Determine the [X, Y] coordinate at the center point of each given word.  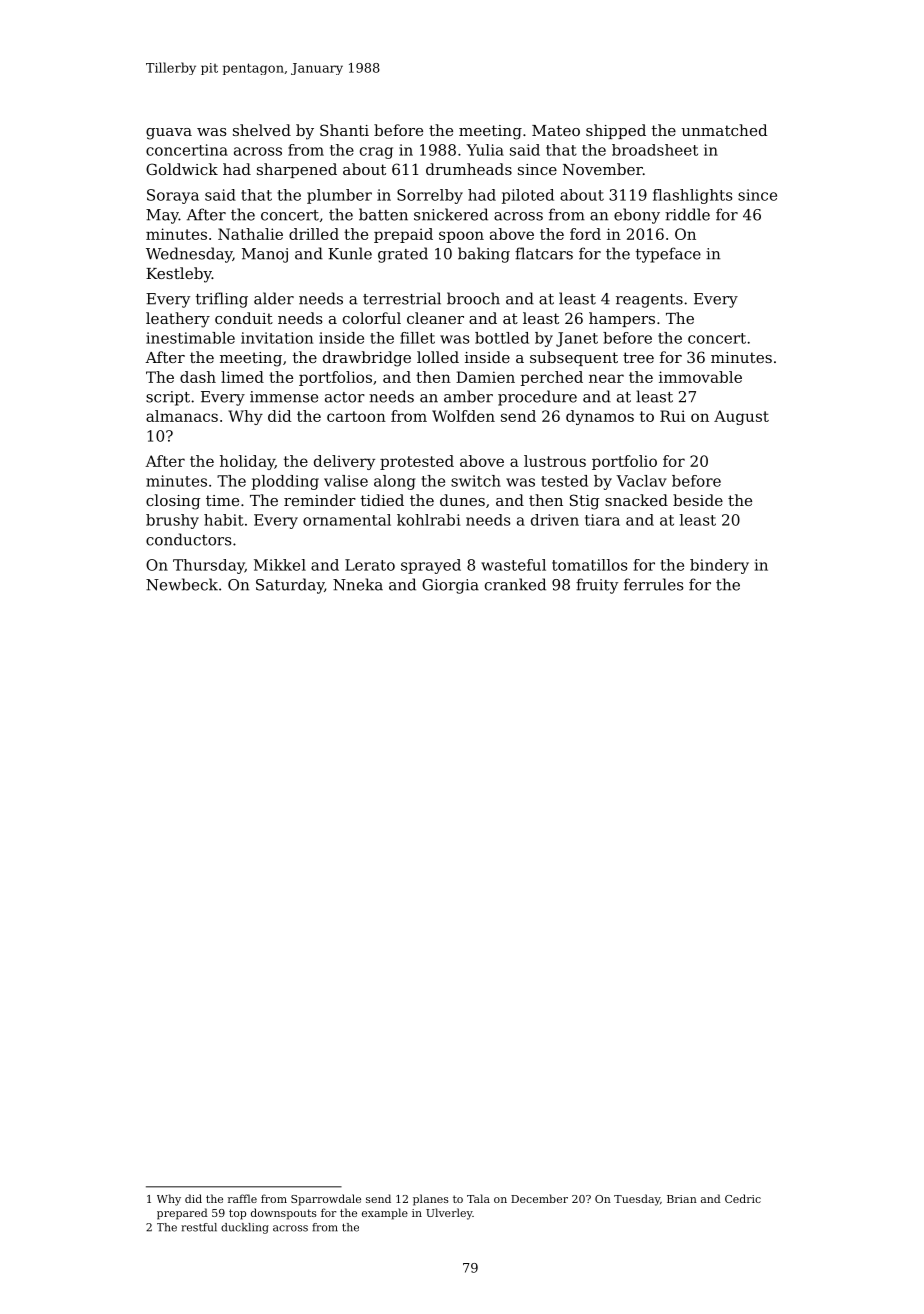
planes [431, 1200]
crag [376, 153]
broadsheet [655, 150]
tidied [382, 500]
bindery [719, 566]
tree [638, 357]
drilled [314, 234]
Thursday [209, 566]
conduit [244, 318]
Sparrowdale [326, 1200]
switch [476, 481]
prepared [182, 1214]
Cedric [743, 1198]
